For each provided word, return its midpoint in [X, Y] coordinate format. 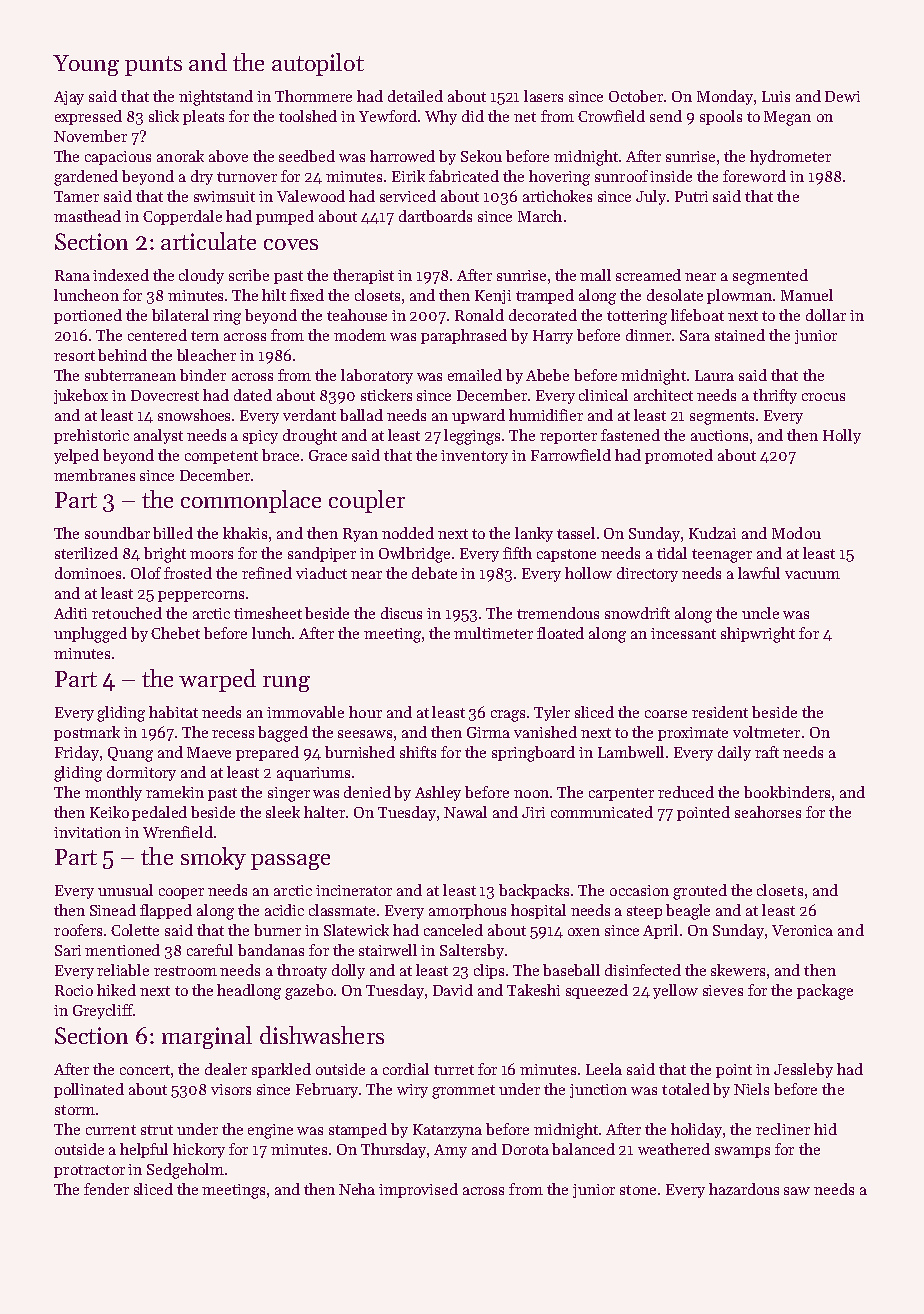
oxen [584, 932]
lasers [543, 96]
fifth [517, 553]
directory [647, 574]
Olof [146, 573]
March [540, 216]
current [111, 1130]
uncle [760, 613]
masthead [87, 216]
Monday [725, 97]
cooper [181, 893]
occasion [639, 890]
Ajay [69, 98]
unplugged [90, 635]
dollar [826, 315]
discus [401, 613]
